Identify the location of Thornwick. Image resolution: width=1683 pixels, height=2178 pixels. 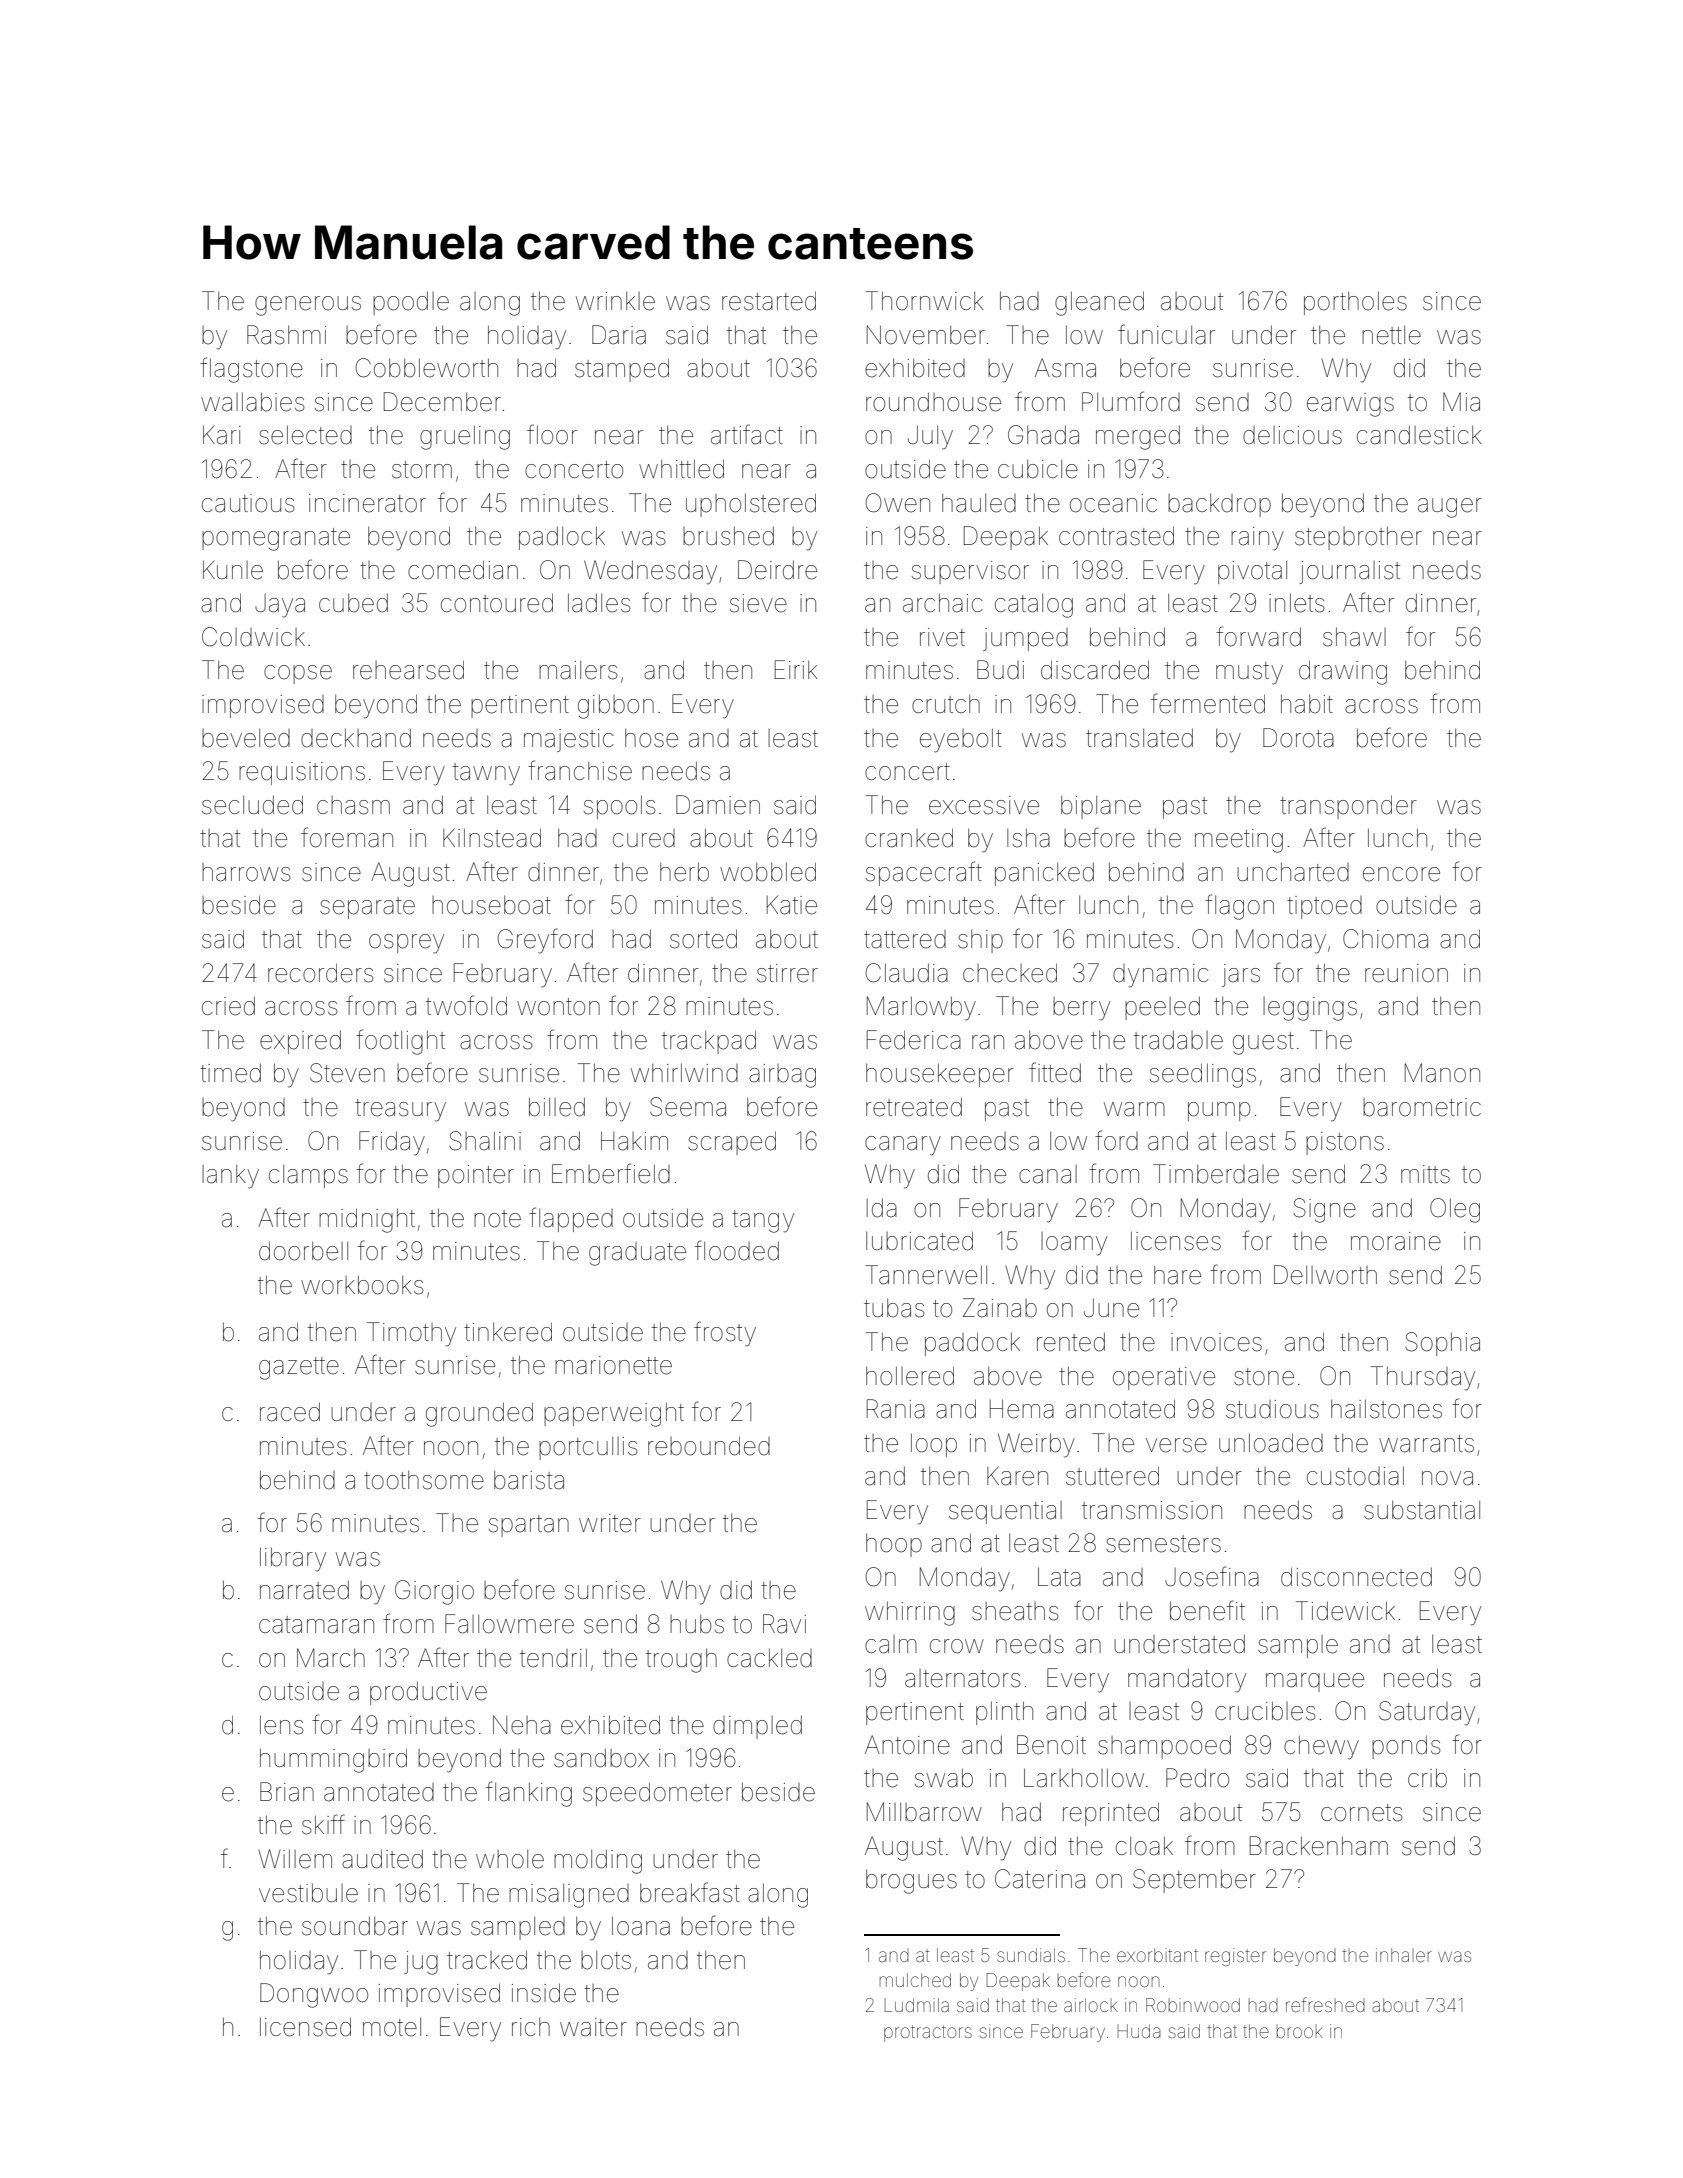
(925, 301).
